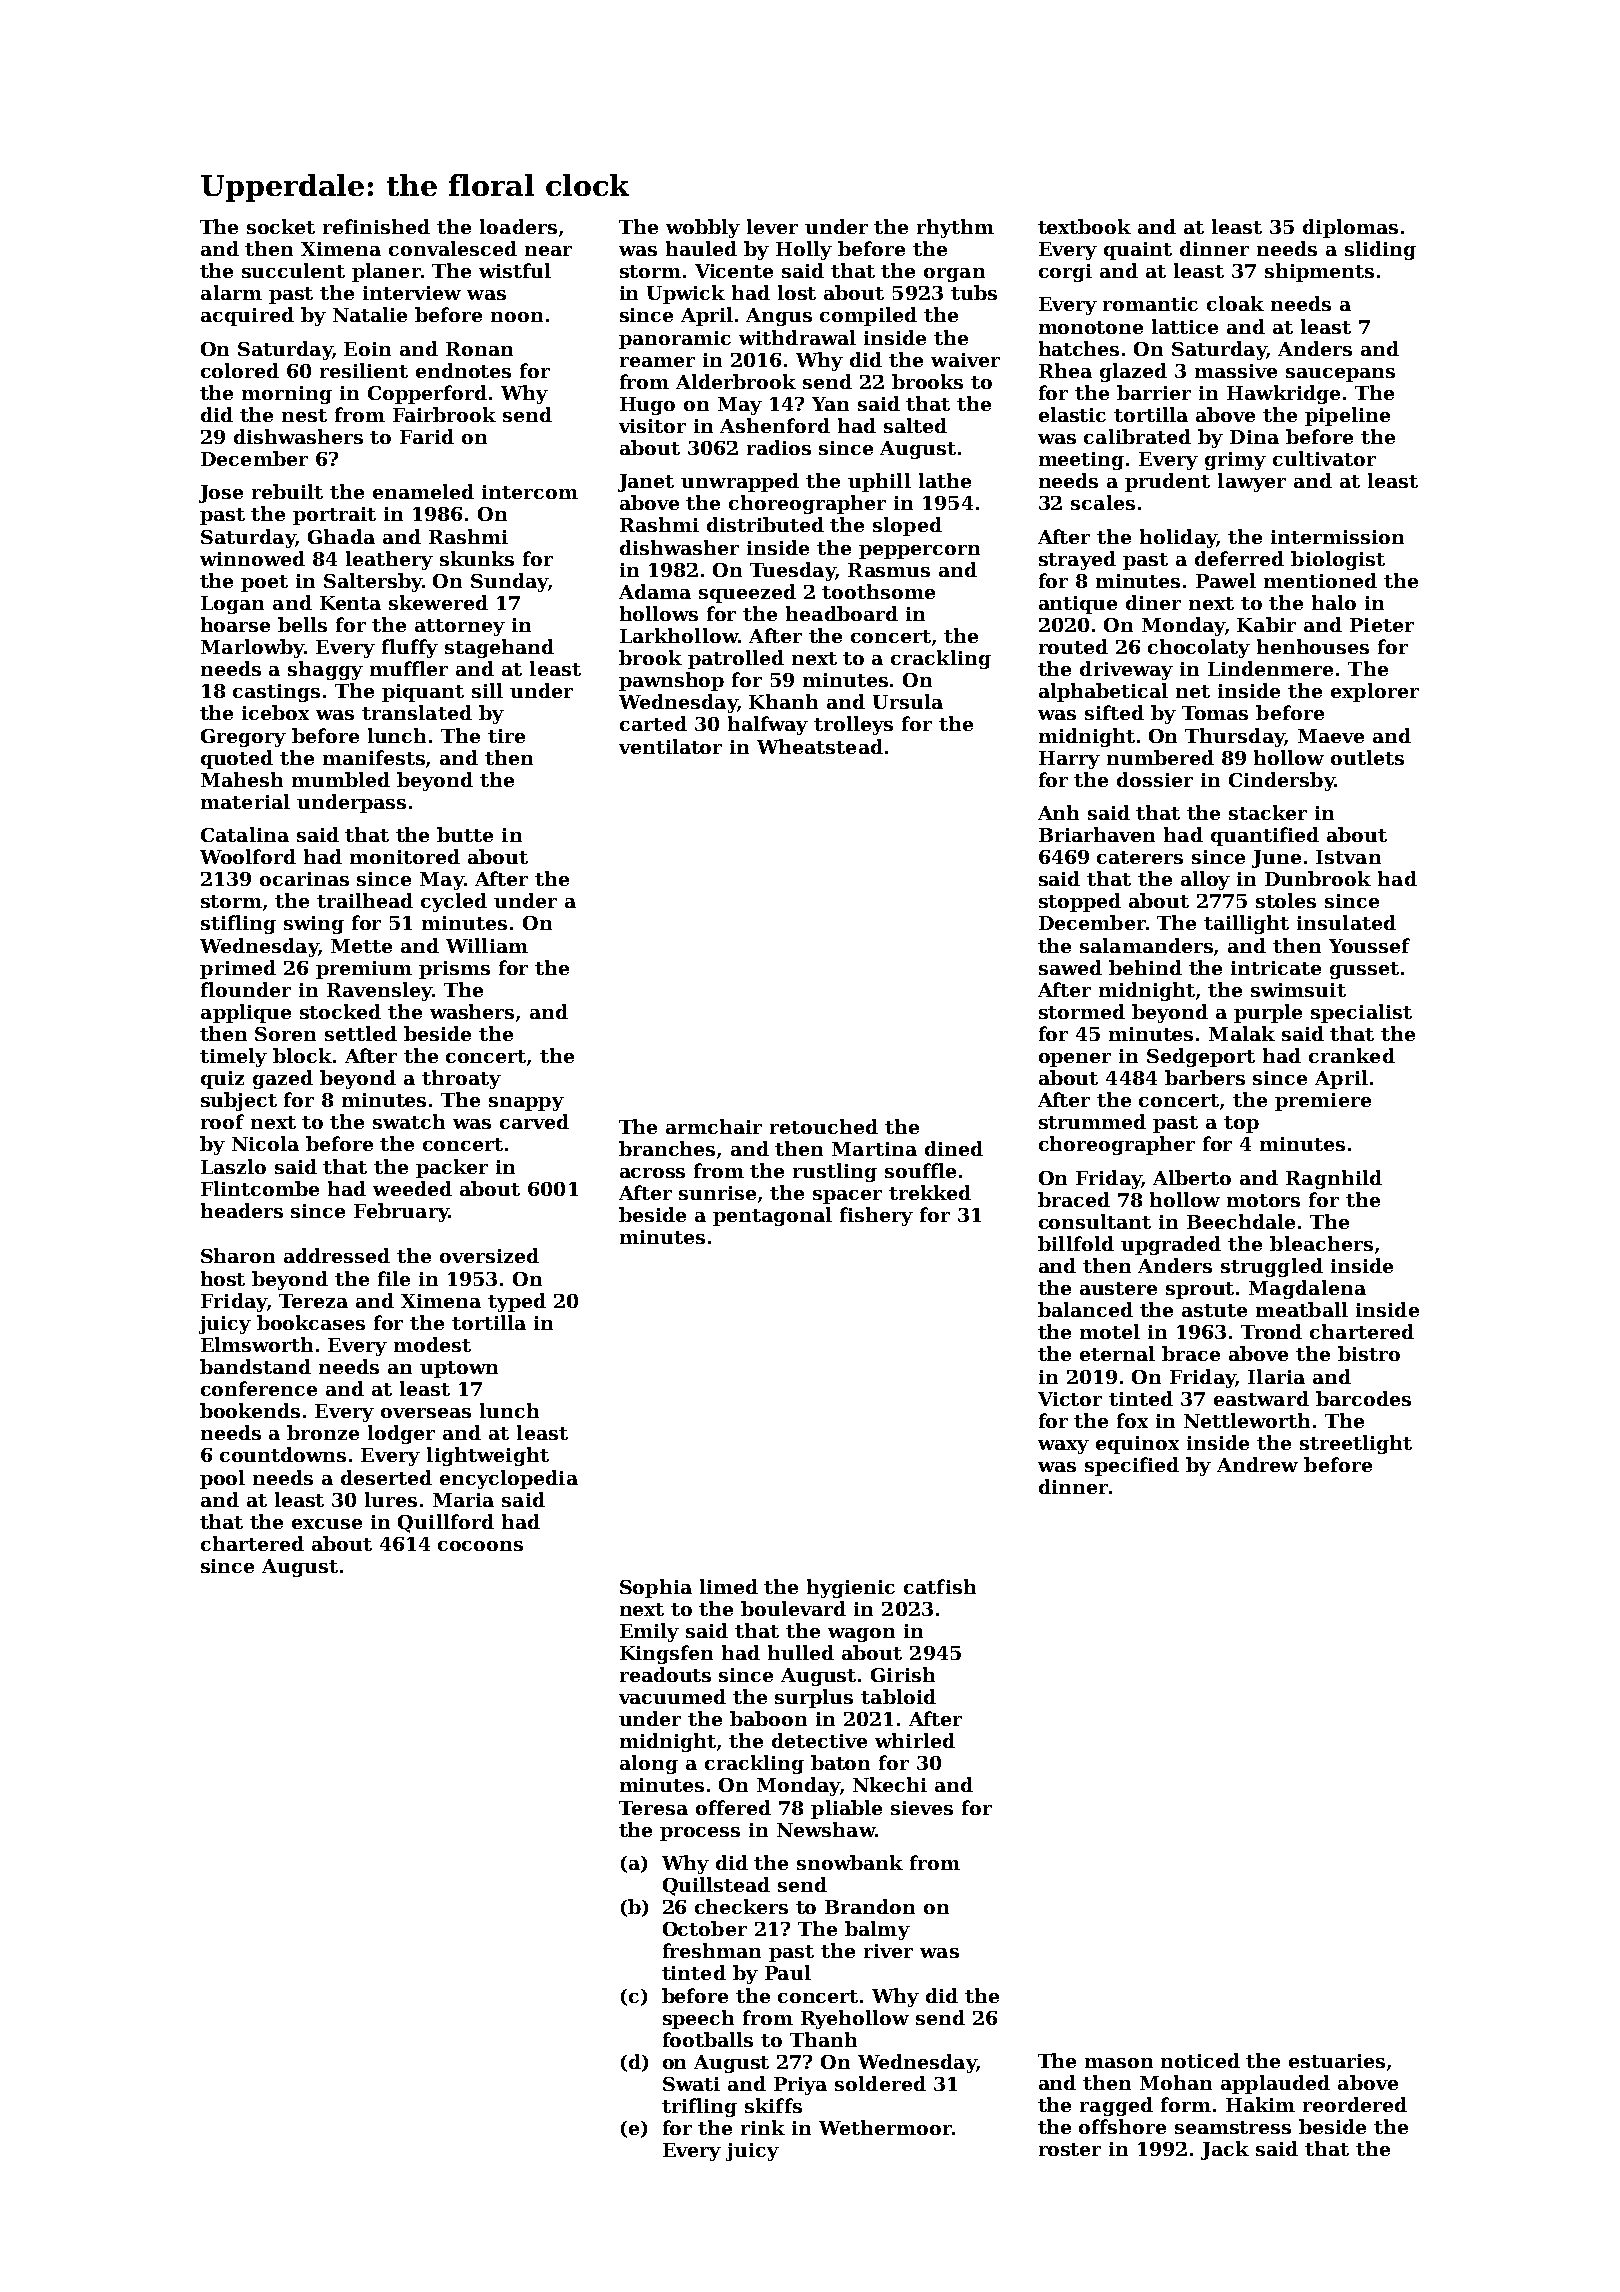 The height and width of the screenshot is (2292, 1620). Describe the element at coordinates (1375, 692) in the screenshot. I see `explorer` at that location.
